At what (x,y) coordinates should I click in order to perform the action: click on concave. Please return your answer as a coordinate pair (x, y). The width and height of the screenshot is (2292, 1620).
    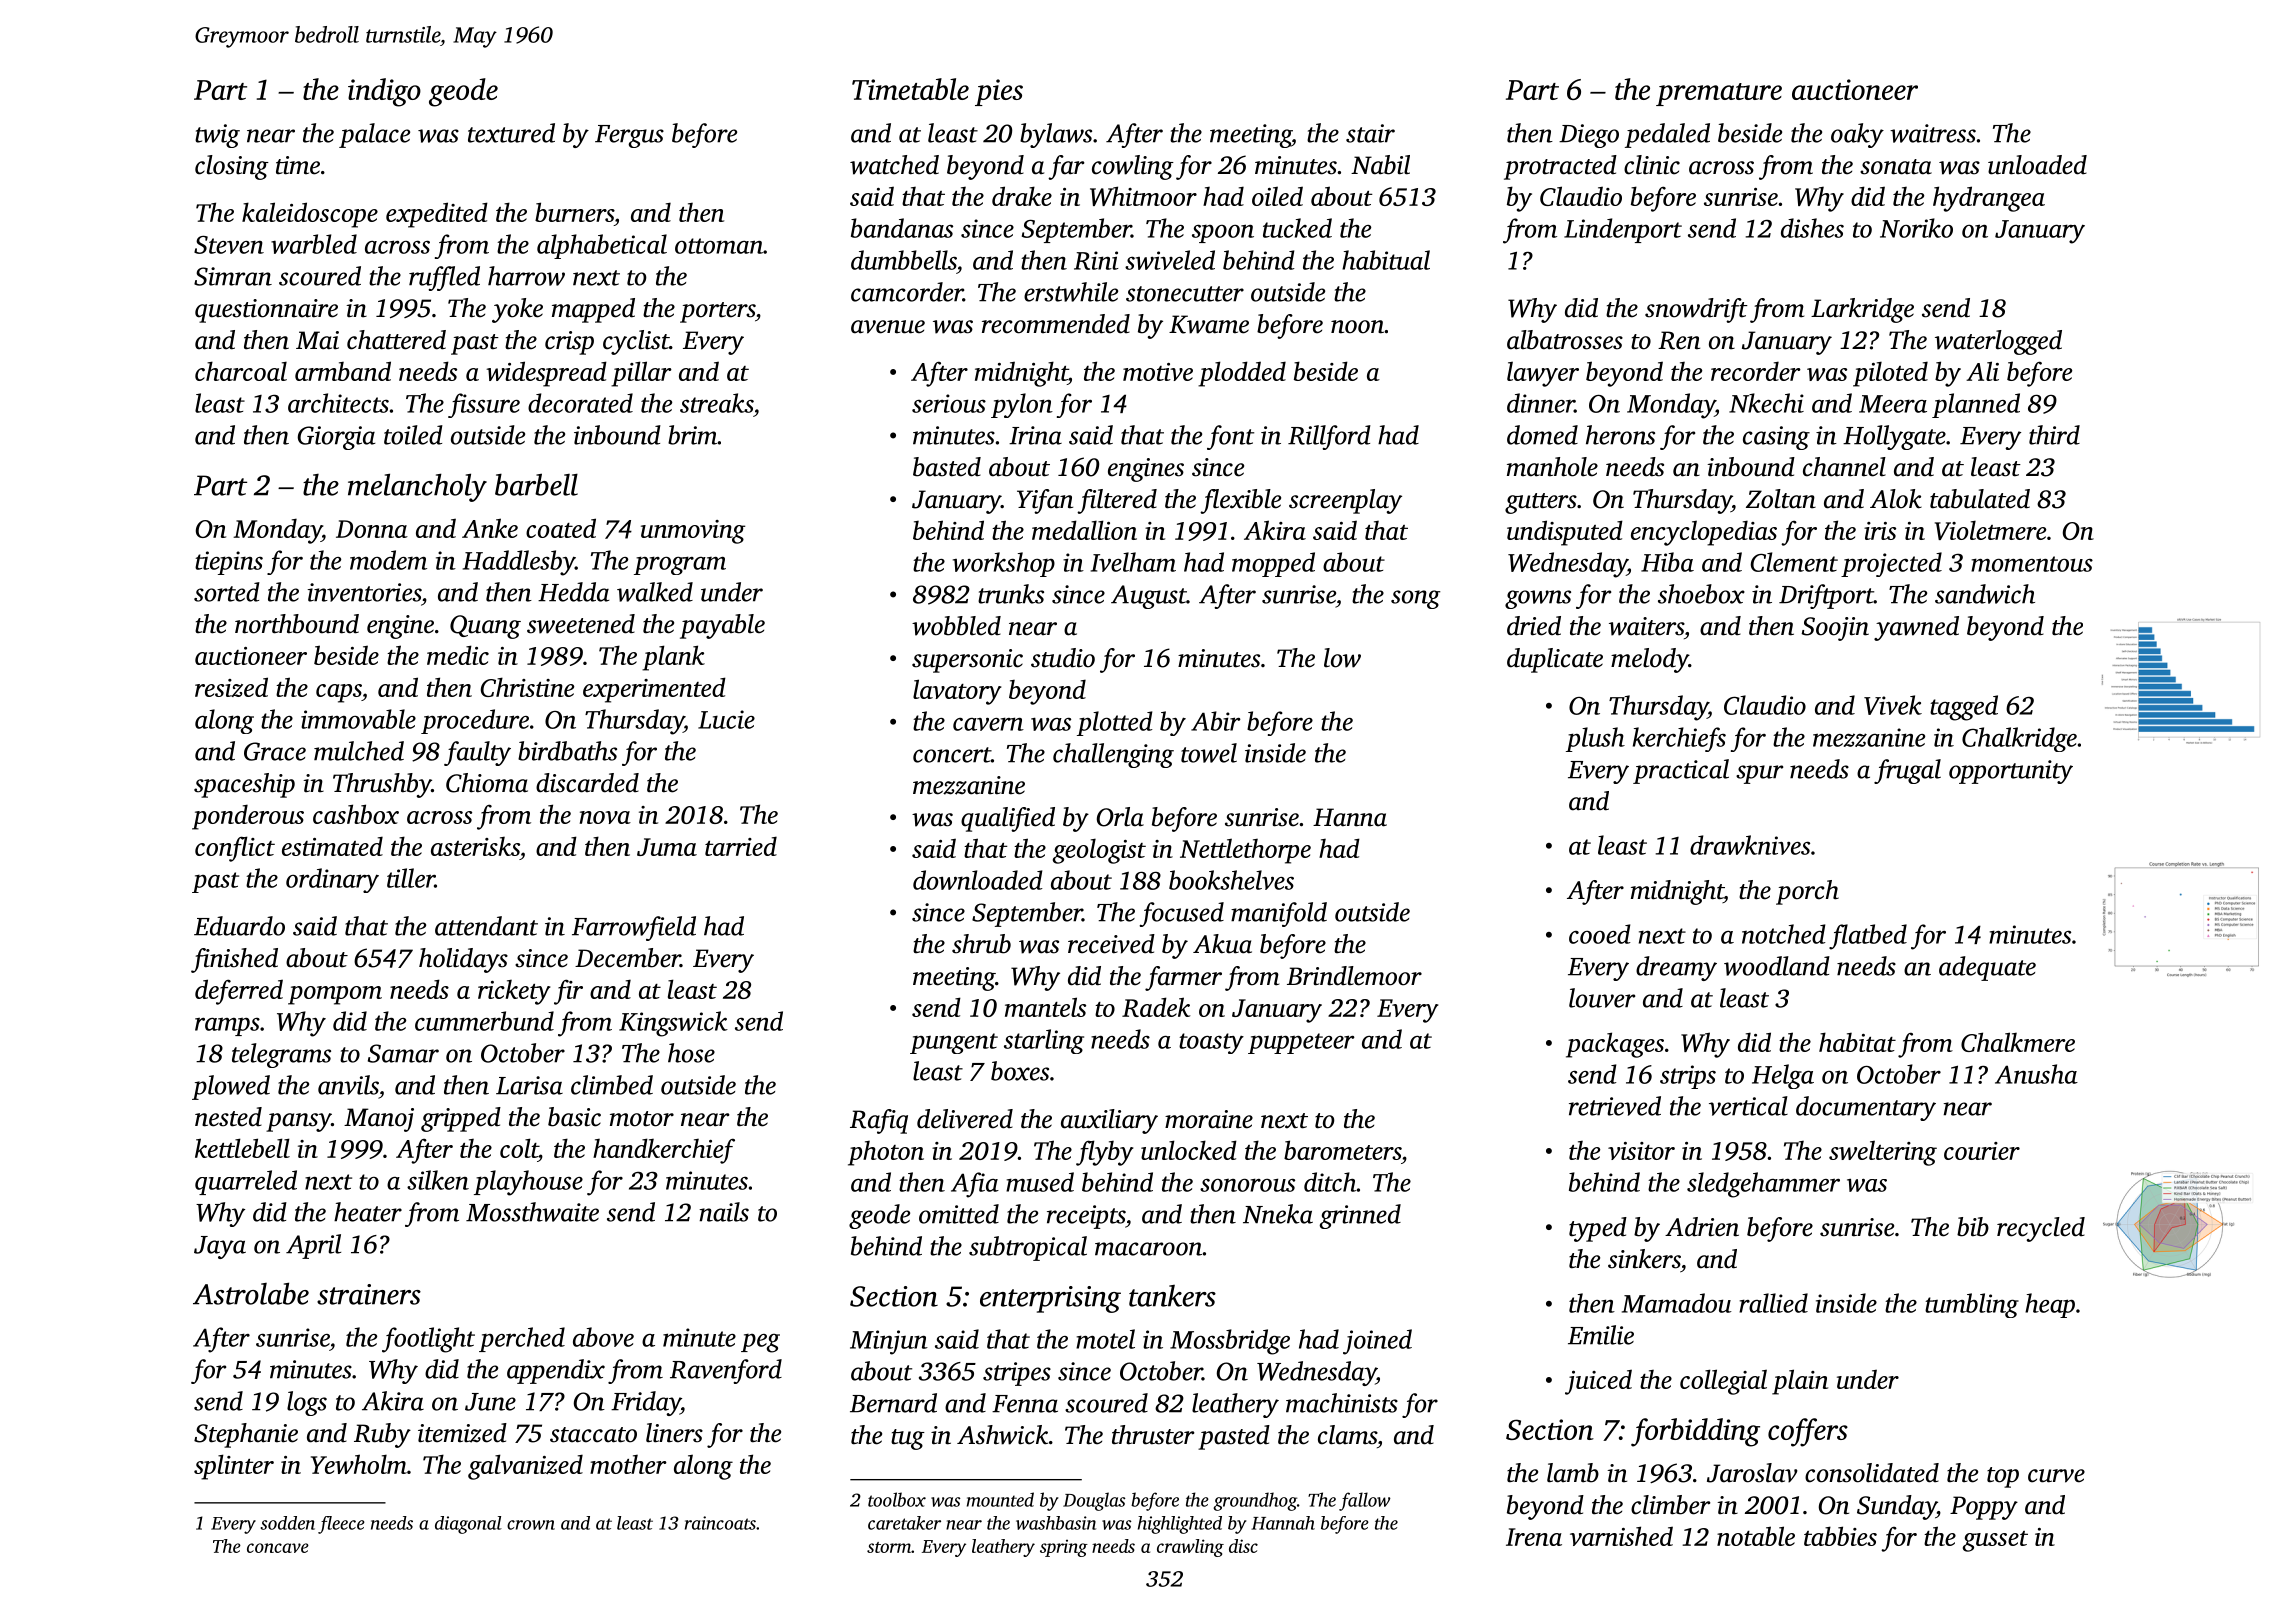
    Looking at the image, I should click on (278, 1548).
